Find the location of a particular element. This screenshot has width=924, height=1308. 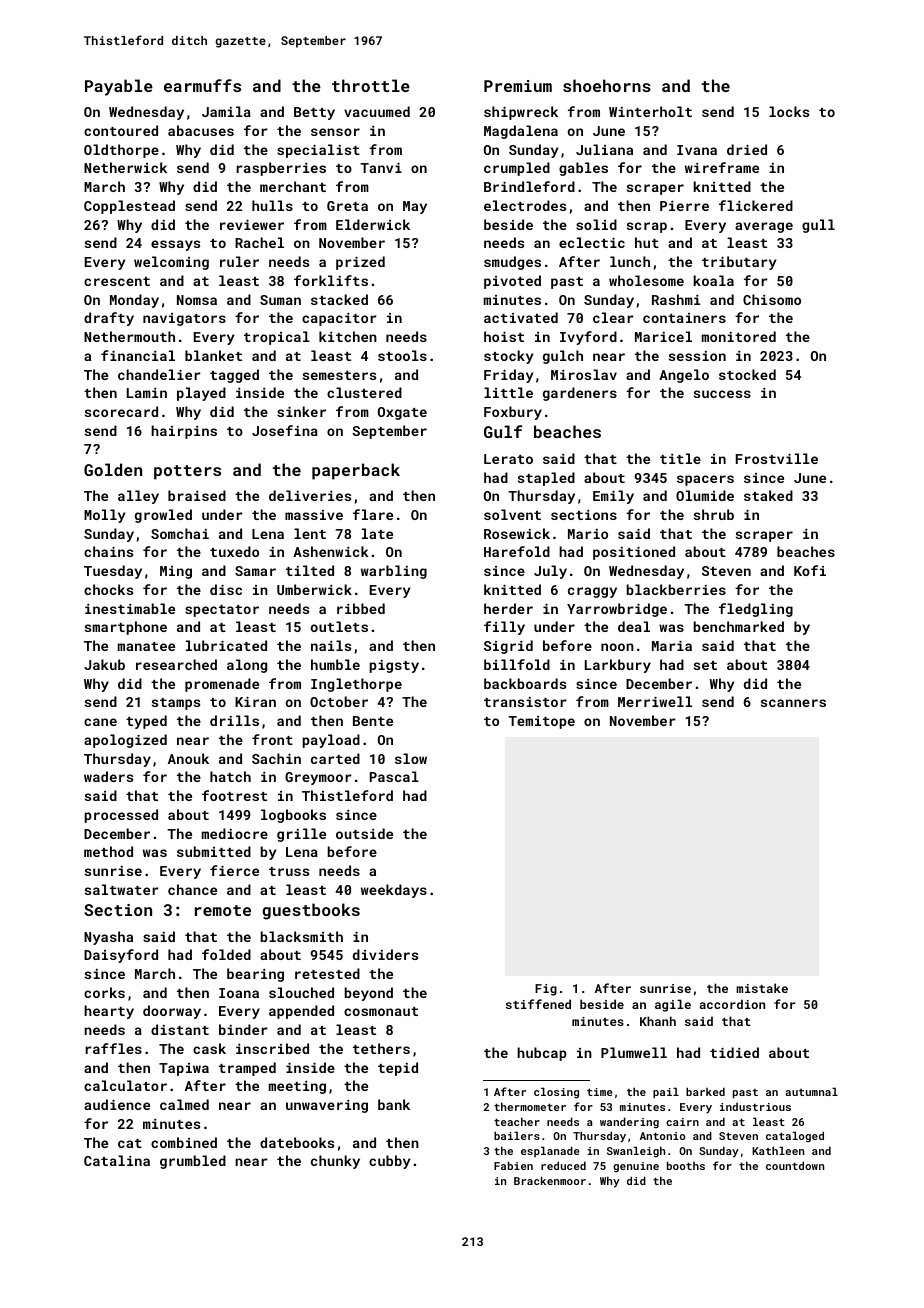

specialist is located at coordinates (318, 151).
